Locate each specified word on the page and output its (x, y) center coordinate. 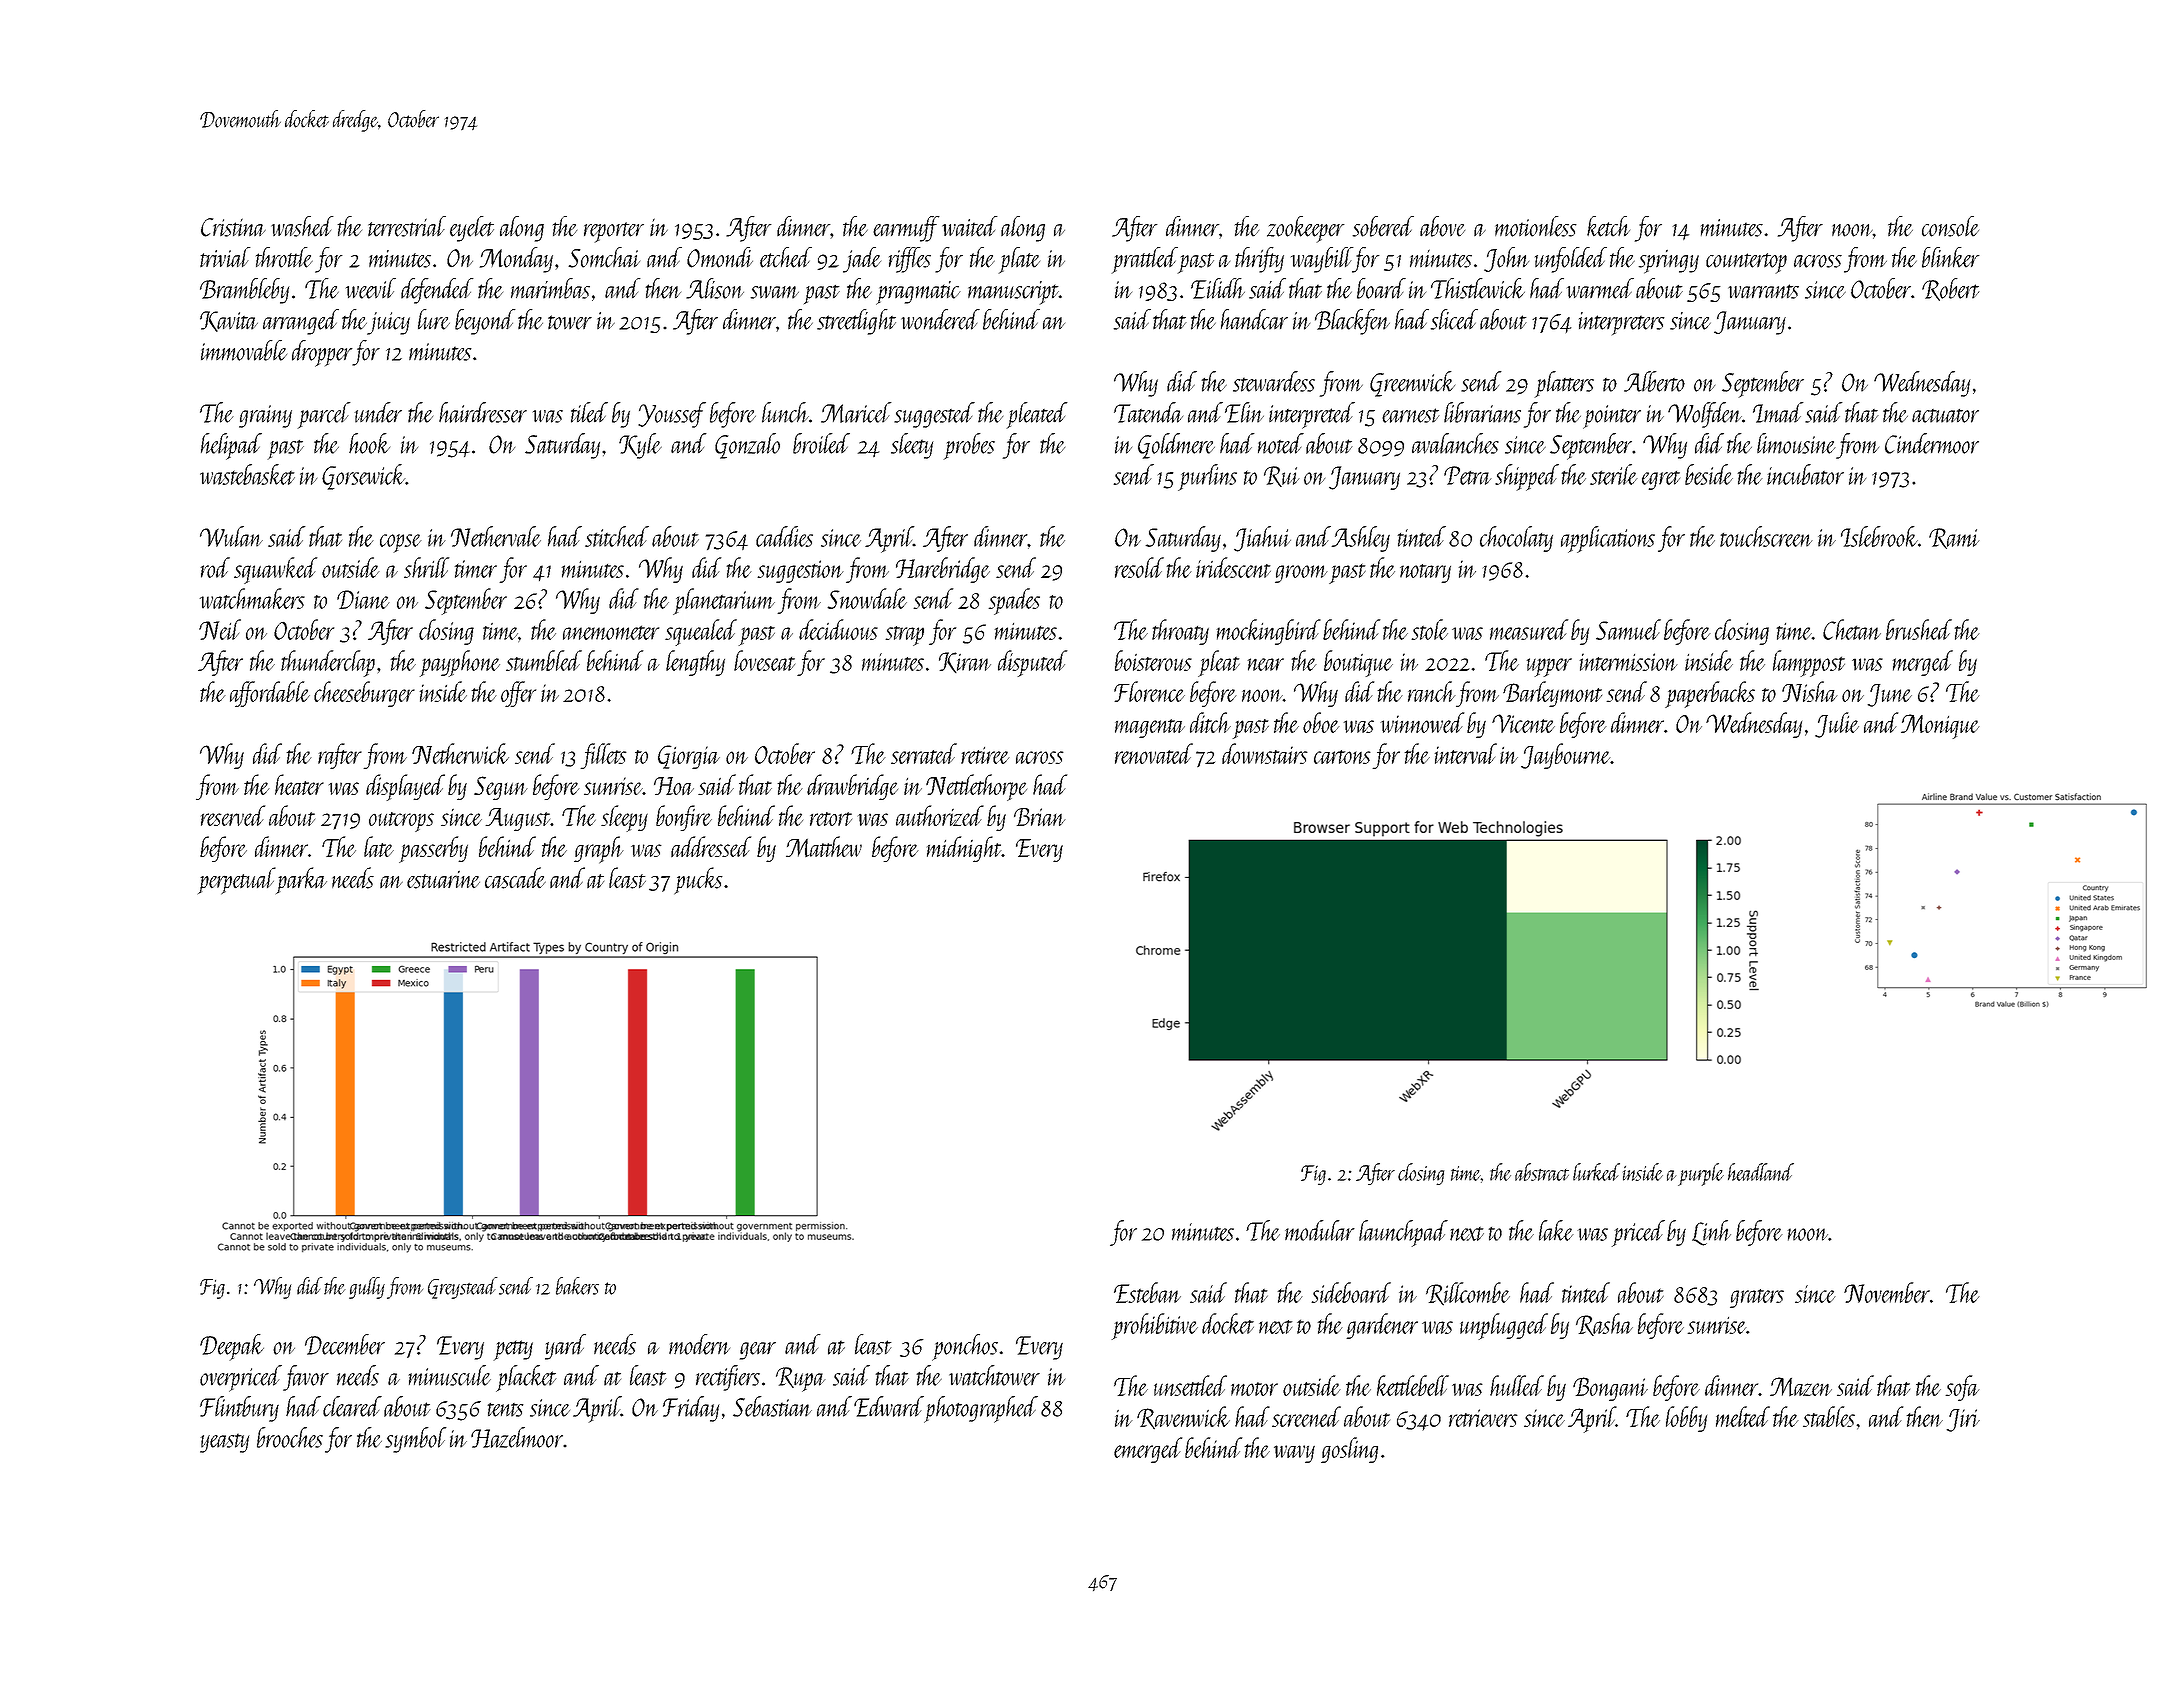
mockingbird (1269, 632)
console (1950, 226)
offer (518, 694)
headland (1761, 1172)
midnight (964, 849)
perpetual (237, 881)
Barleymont (1552, 694)
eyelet (472, 229)
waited (969, 226)
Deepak (232, 1347)
